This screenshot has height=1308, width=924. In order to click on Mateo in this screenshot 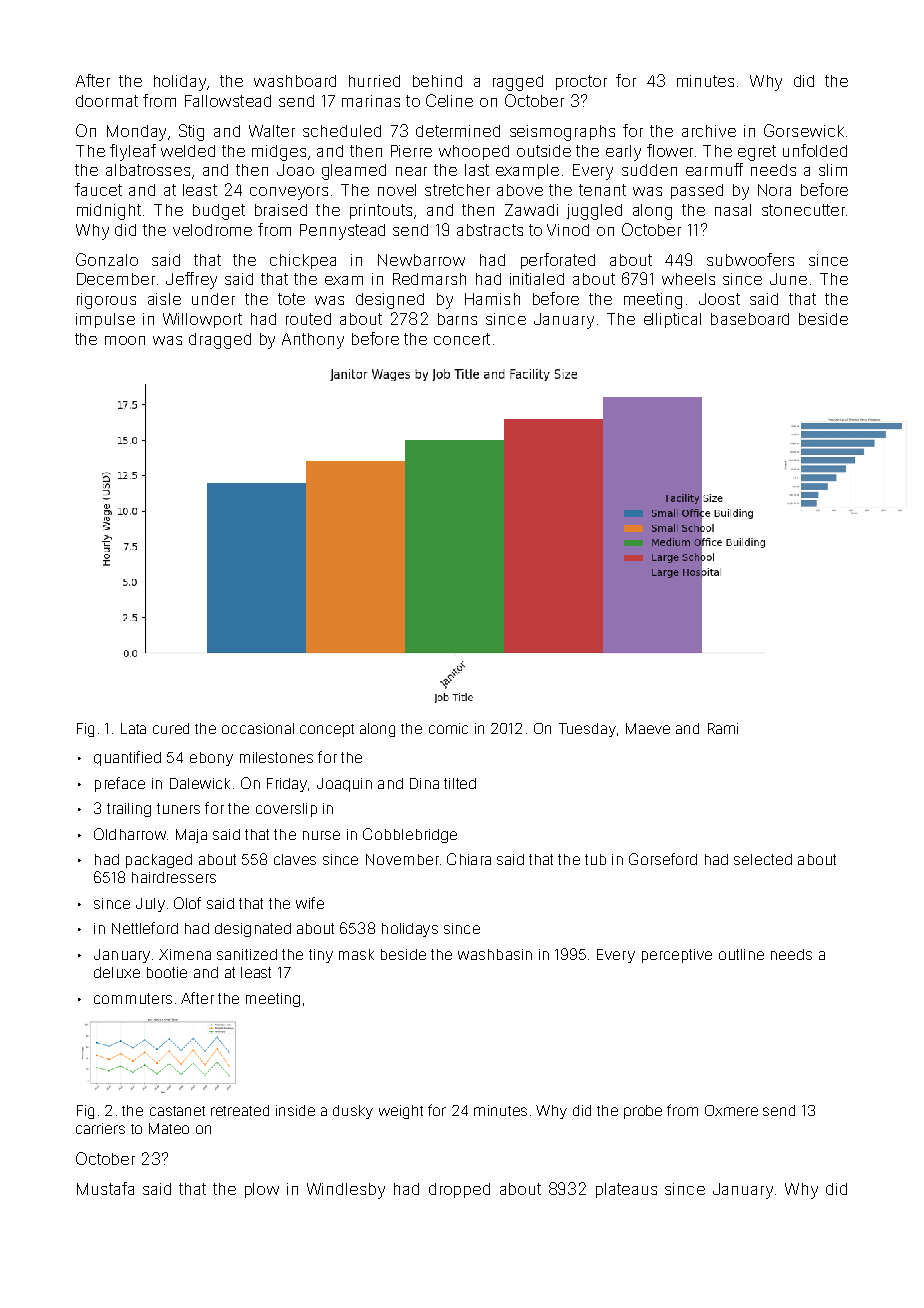, I will do `click(169, 1128)`.
